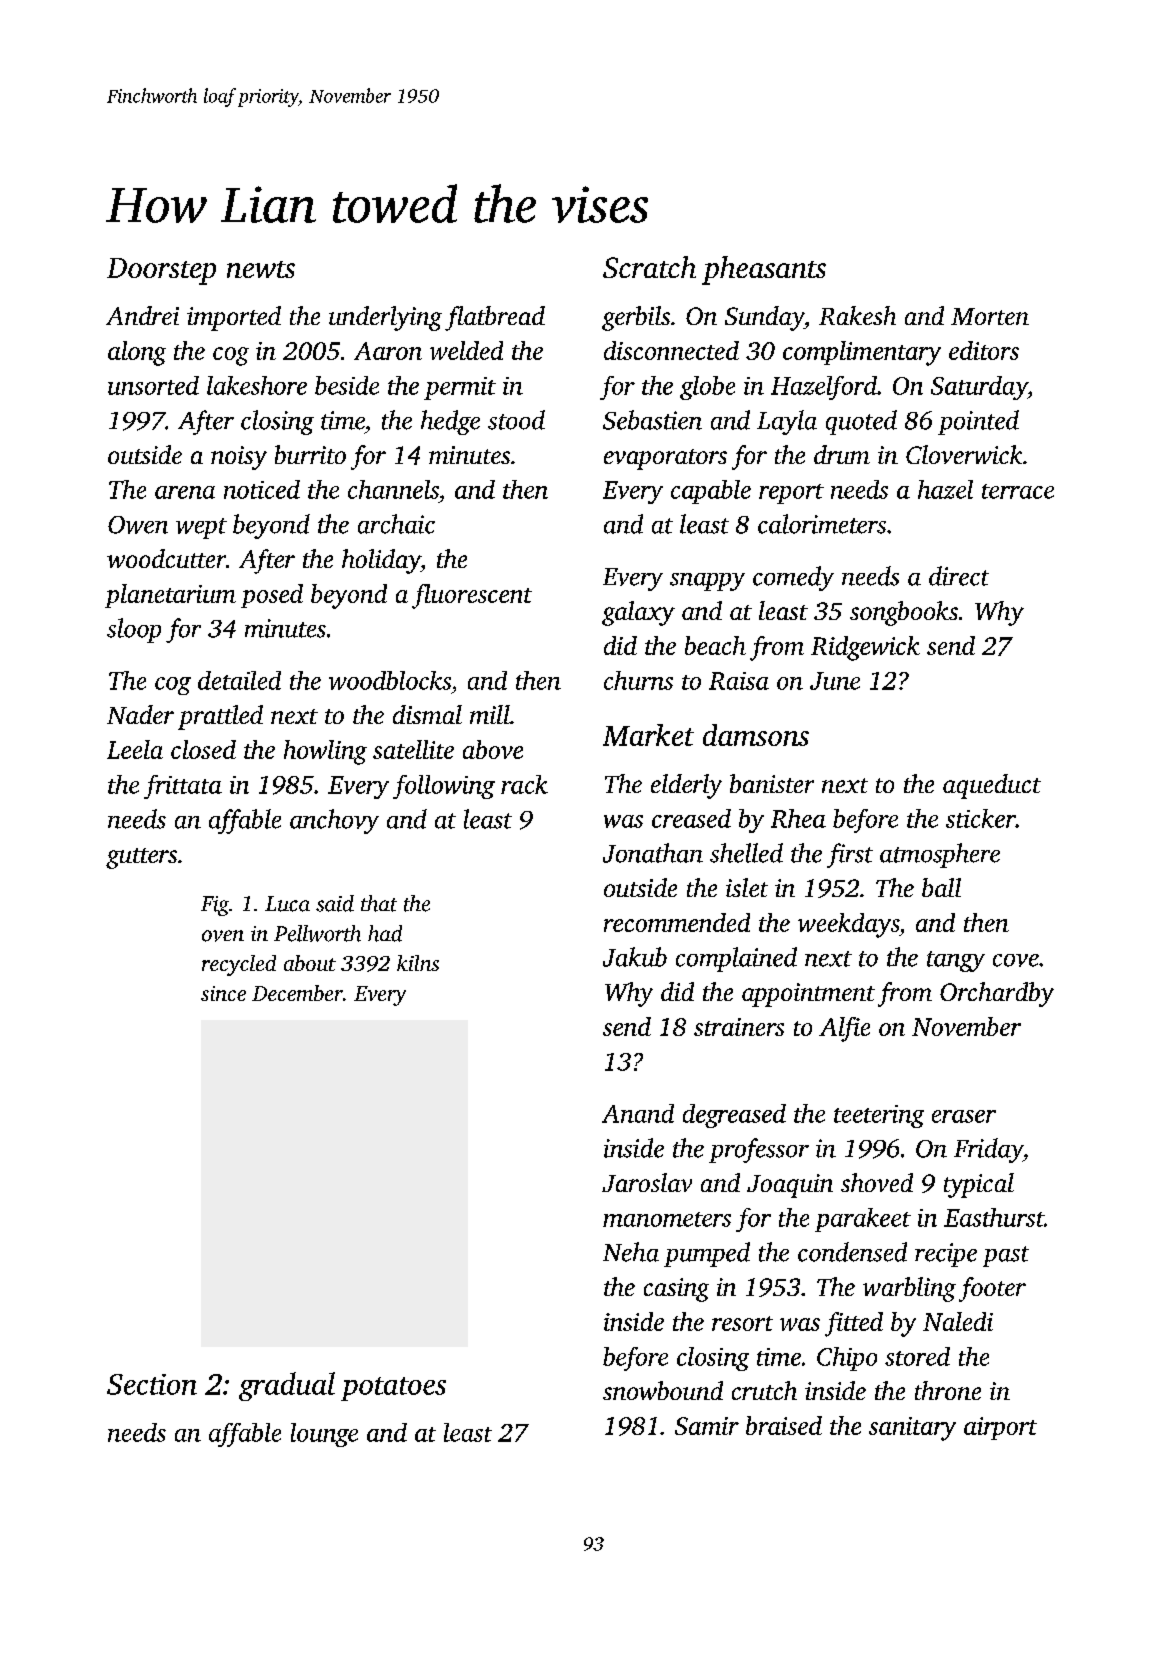 The width and height of the page is (1165, 1654). Describe the element at coordinates (170, 596) in the page. I see `planetarium` at that location.
